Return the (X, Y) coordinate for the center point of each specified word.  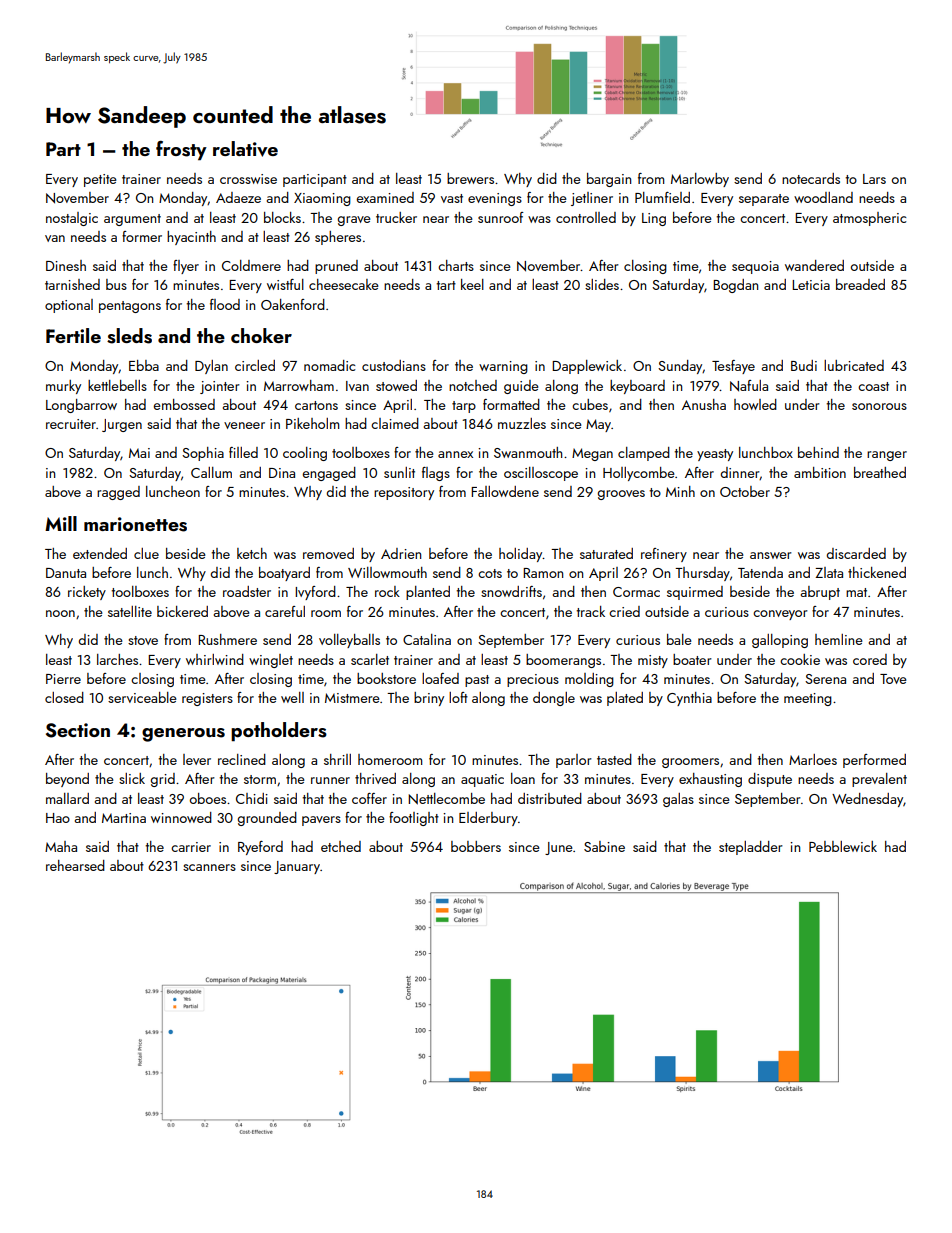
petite (100, 180)
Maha (61, 846)
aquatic (482, 780)
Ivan (357, 386)
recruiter (71, 424)
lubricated (854, 365)
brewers (470, 178)
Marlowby (700, 180)
